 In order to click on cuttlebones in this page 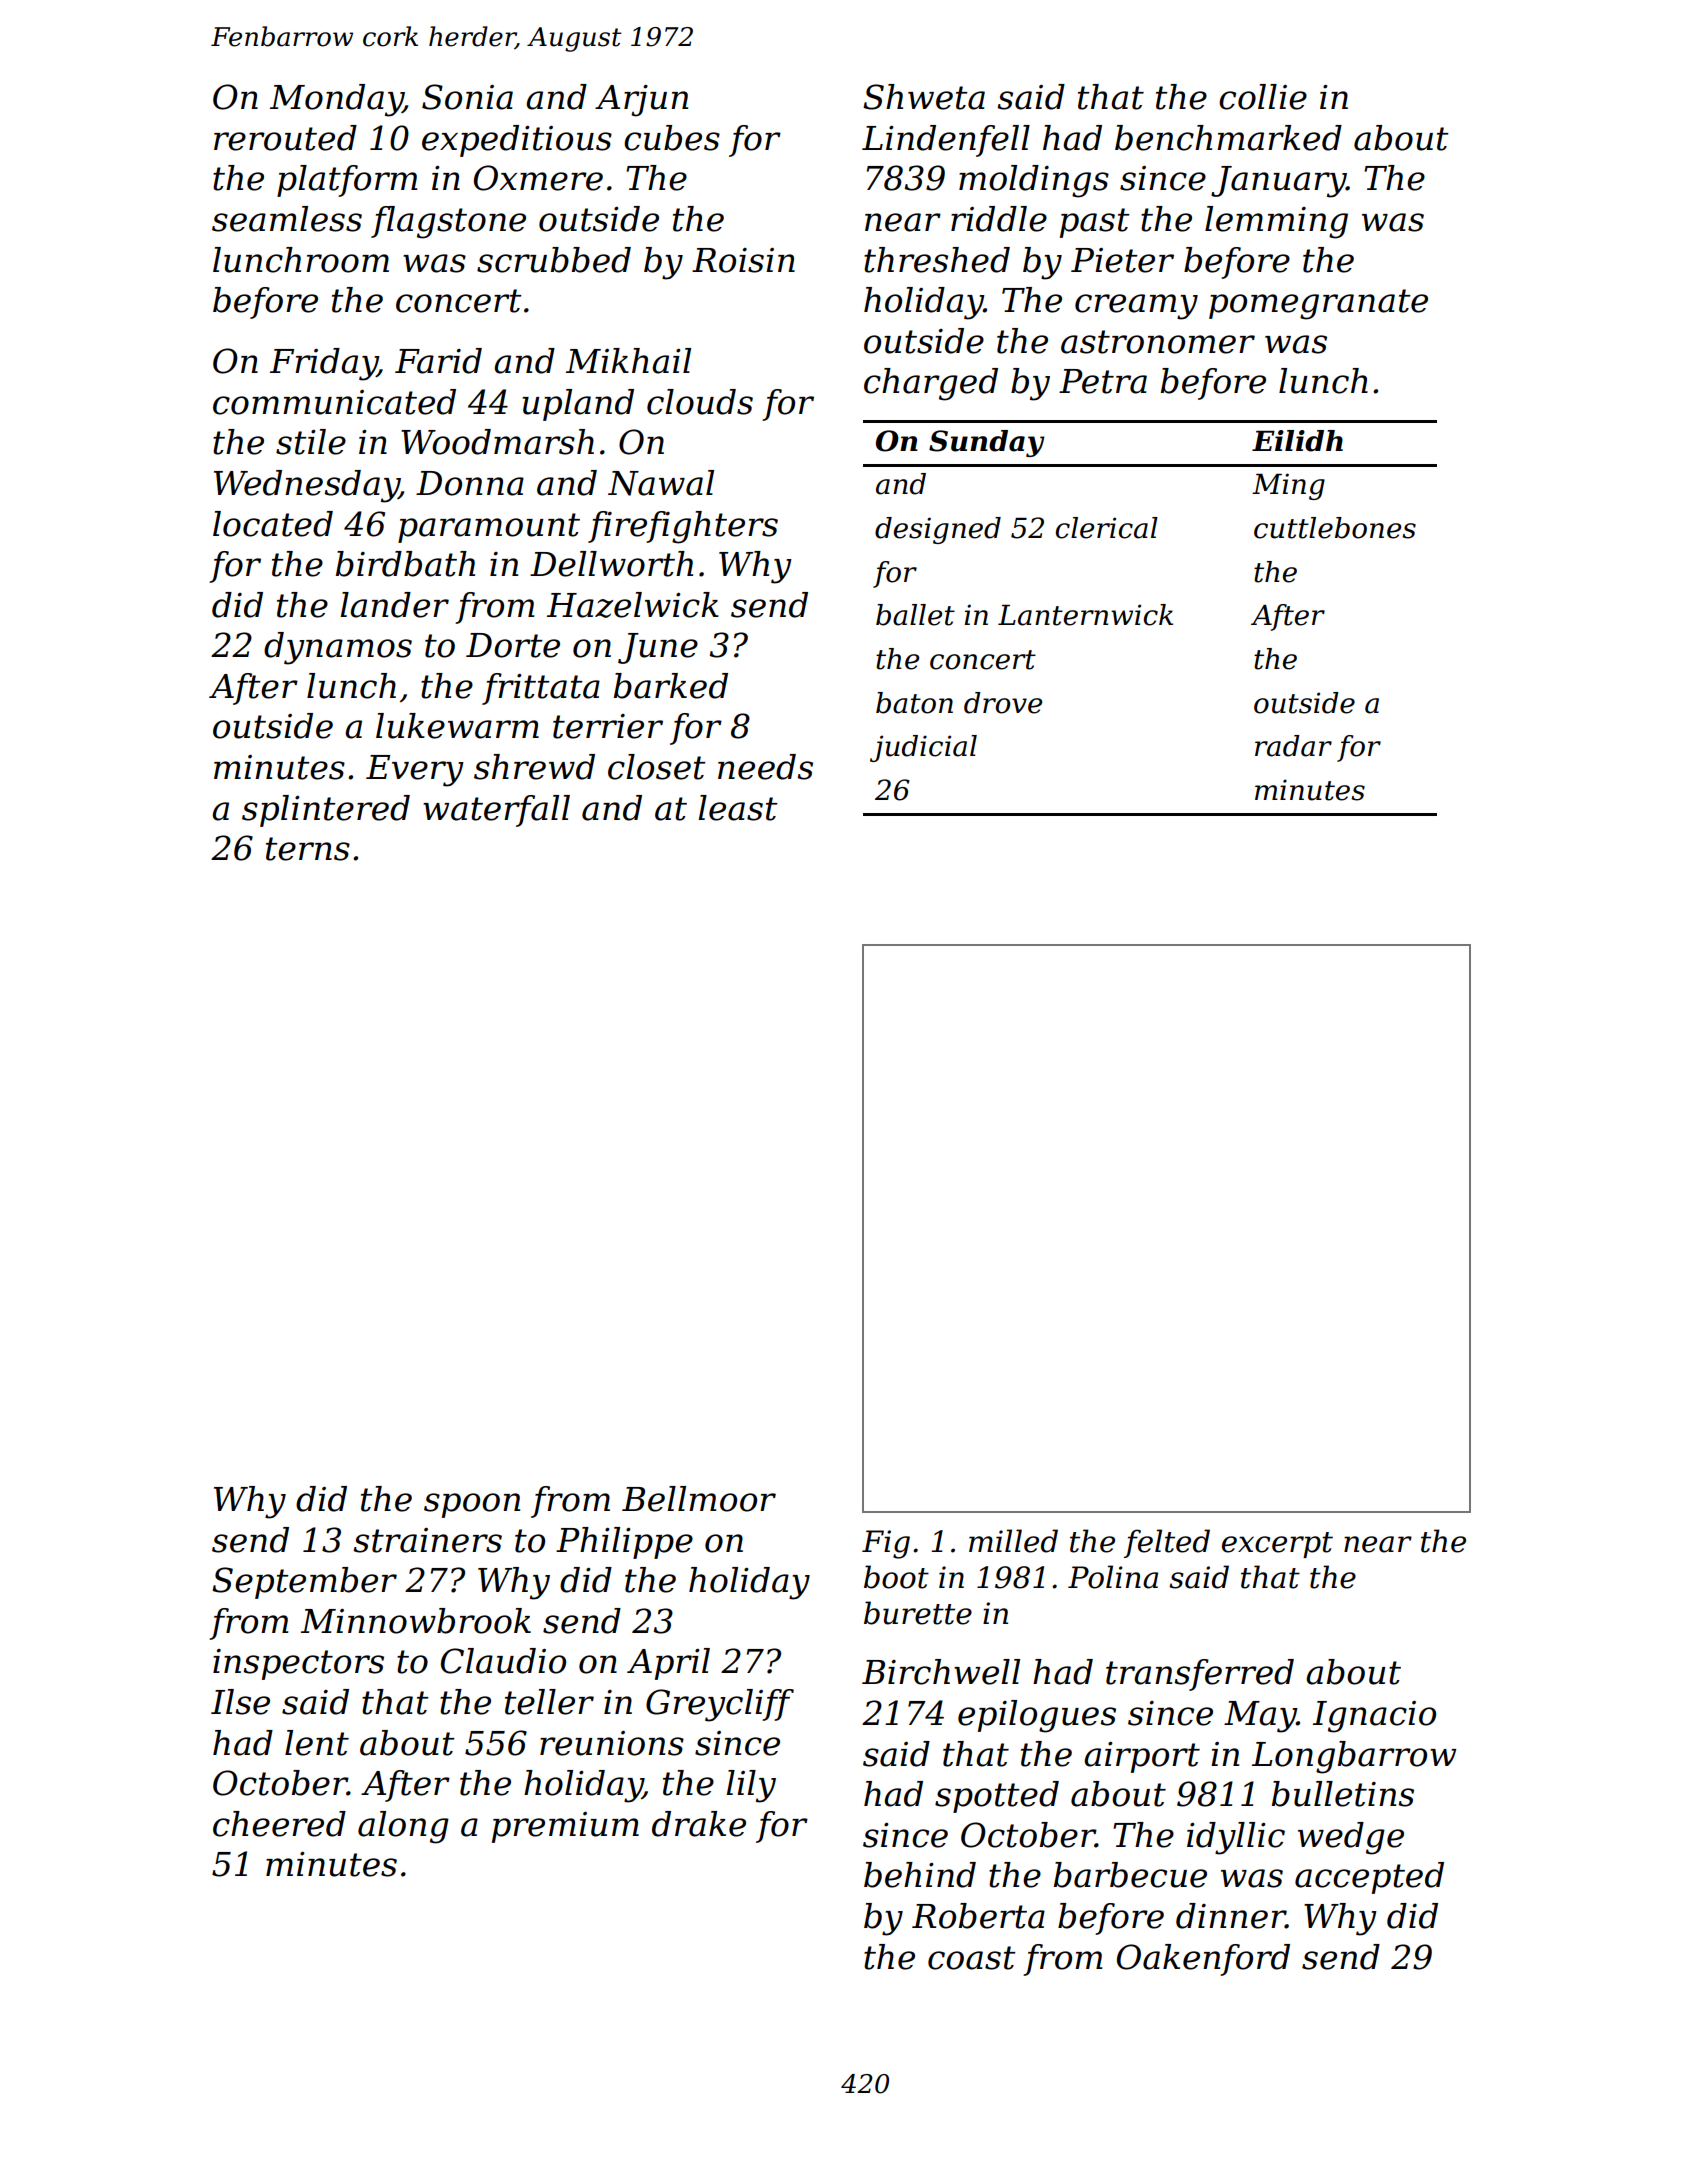, I will do `click(1335, 528)`.
